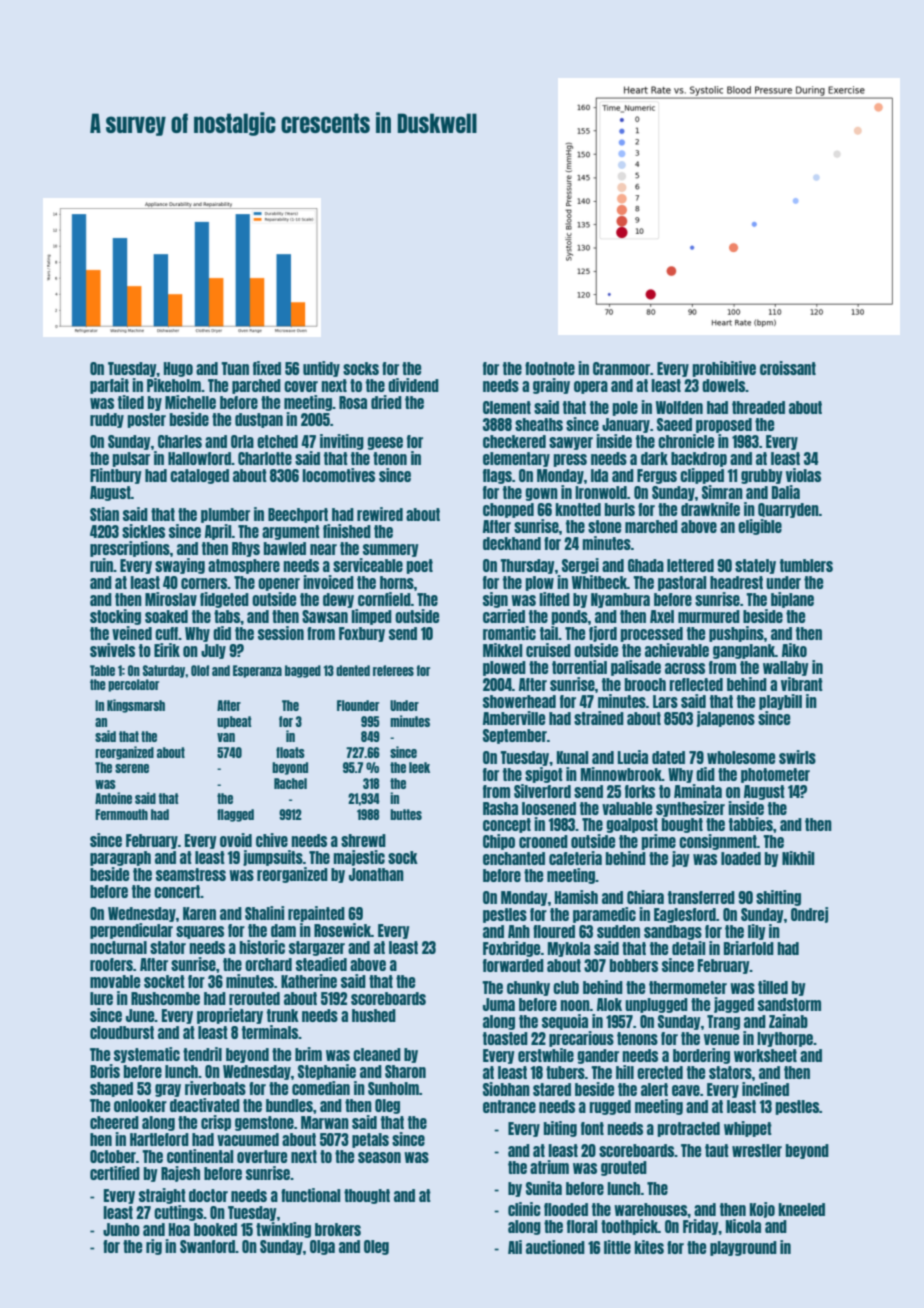 Image resolution: width=924 pixels, height=1308 pixels. I want to click on wholesome, so click(741, 757).
